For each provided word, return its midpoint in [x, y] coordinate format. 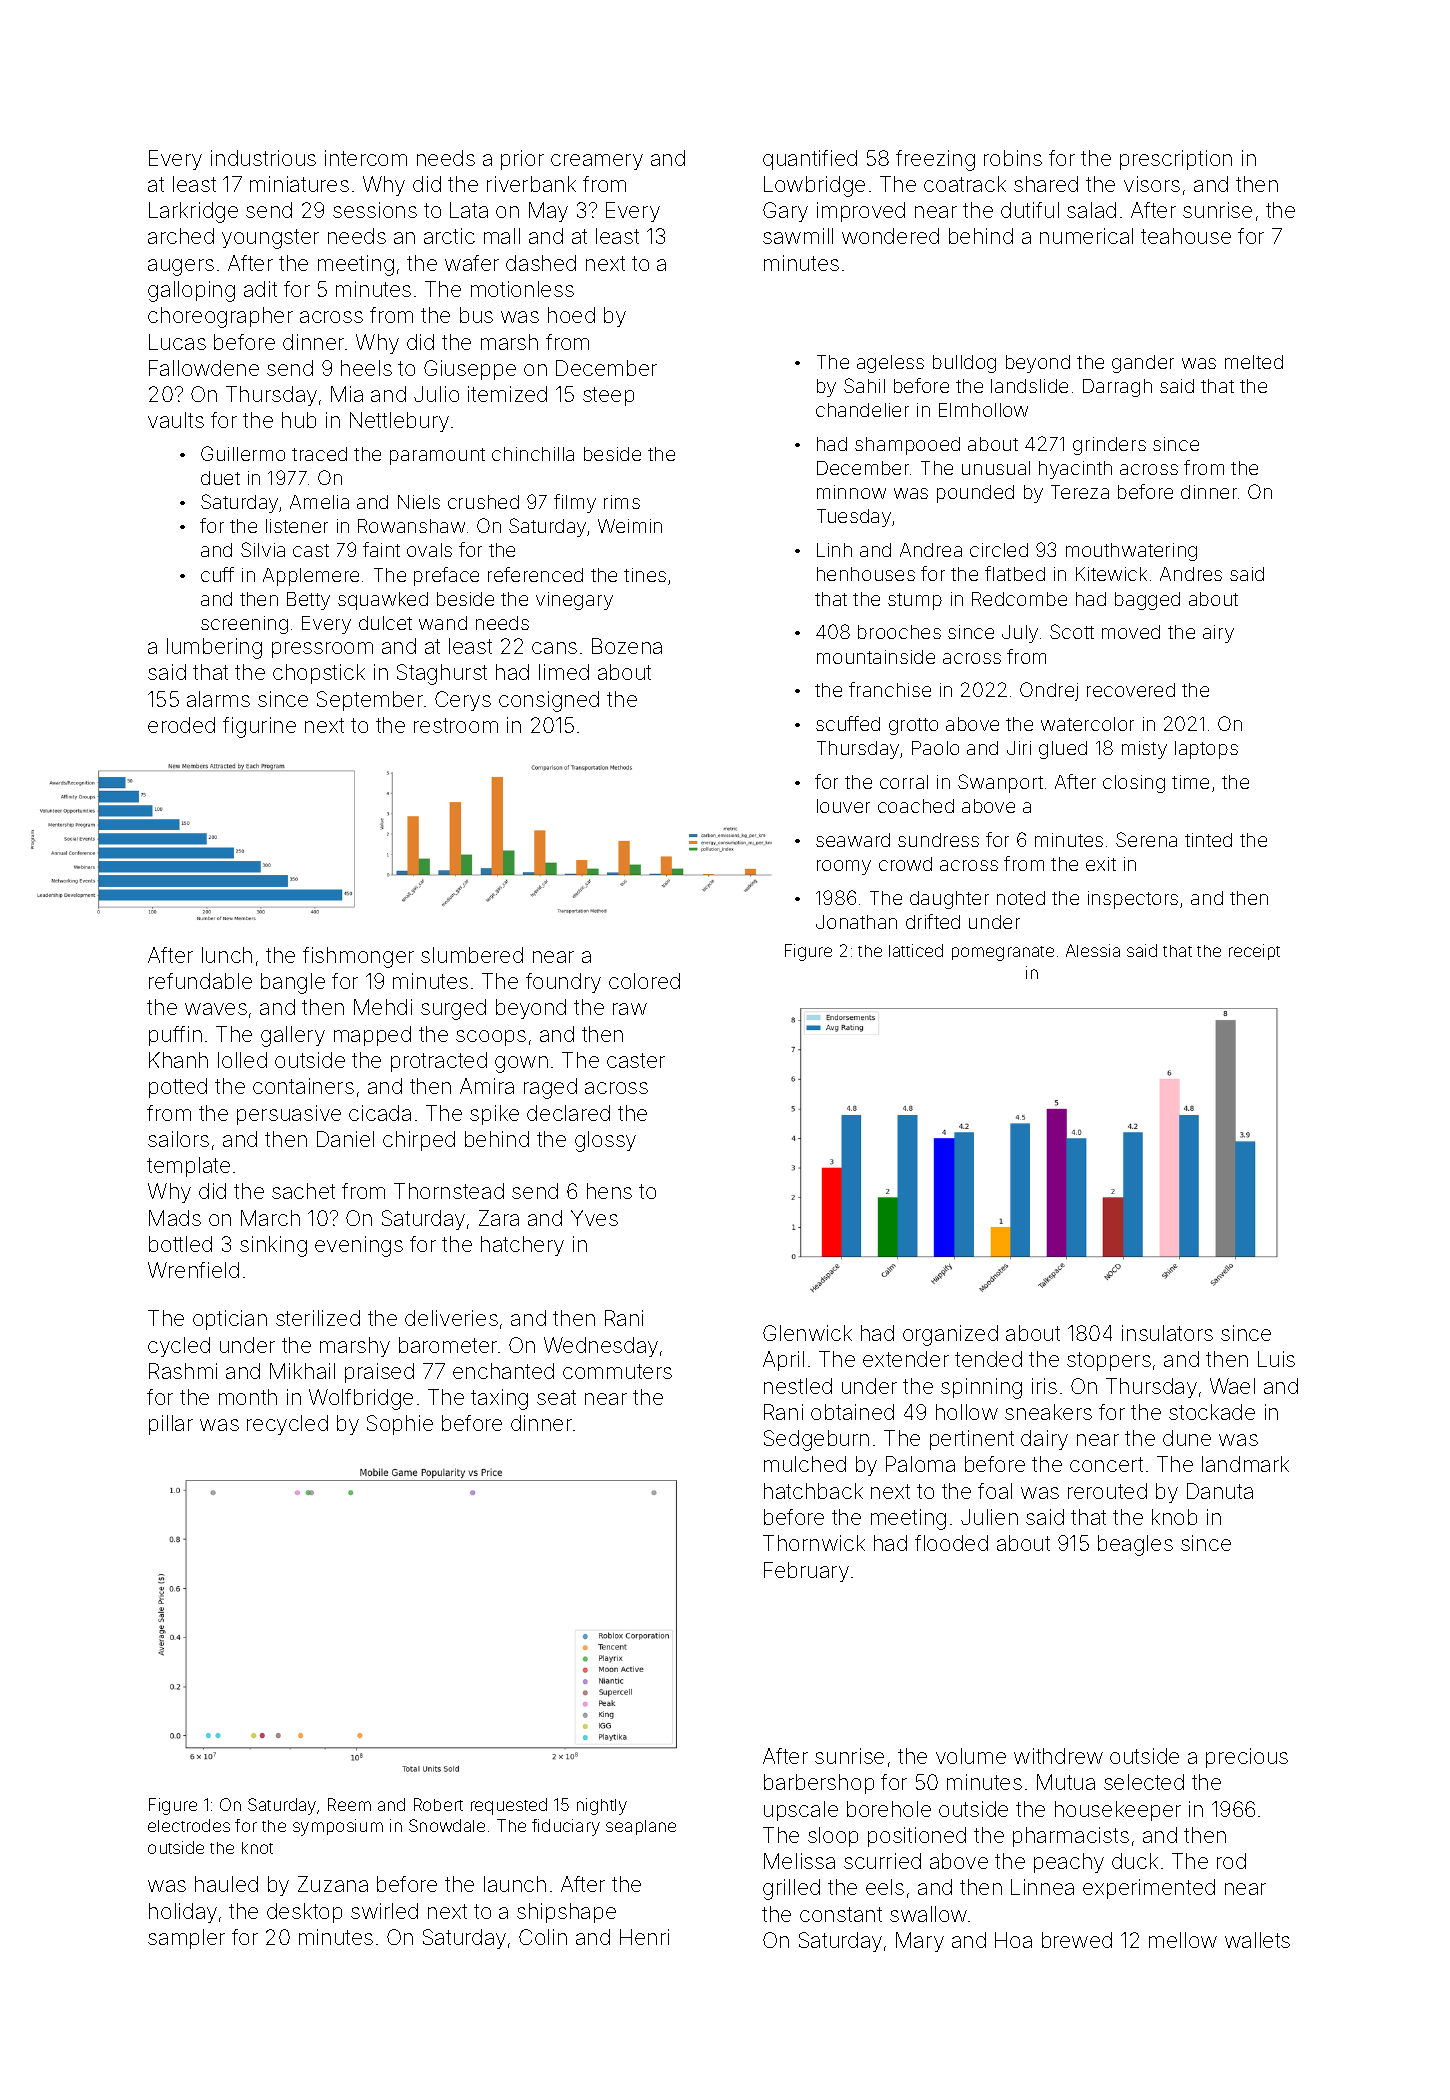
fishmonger [358, 957]
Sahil [864, 385]
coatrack [965, 184]
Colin [543, 1937]
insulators [1167, 1333]
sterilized [318, 1318]
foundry [563, 983]
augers [181, 267]
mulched [805, 1464]
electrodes [189, 1825]
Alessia [1093, 950]
